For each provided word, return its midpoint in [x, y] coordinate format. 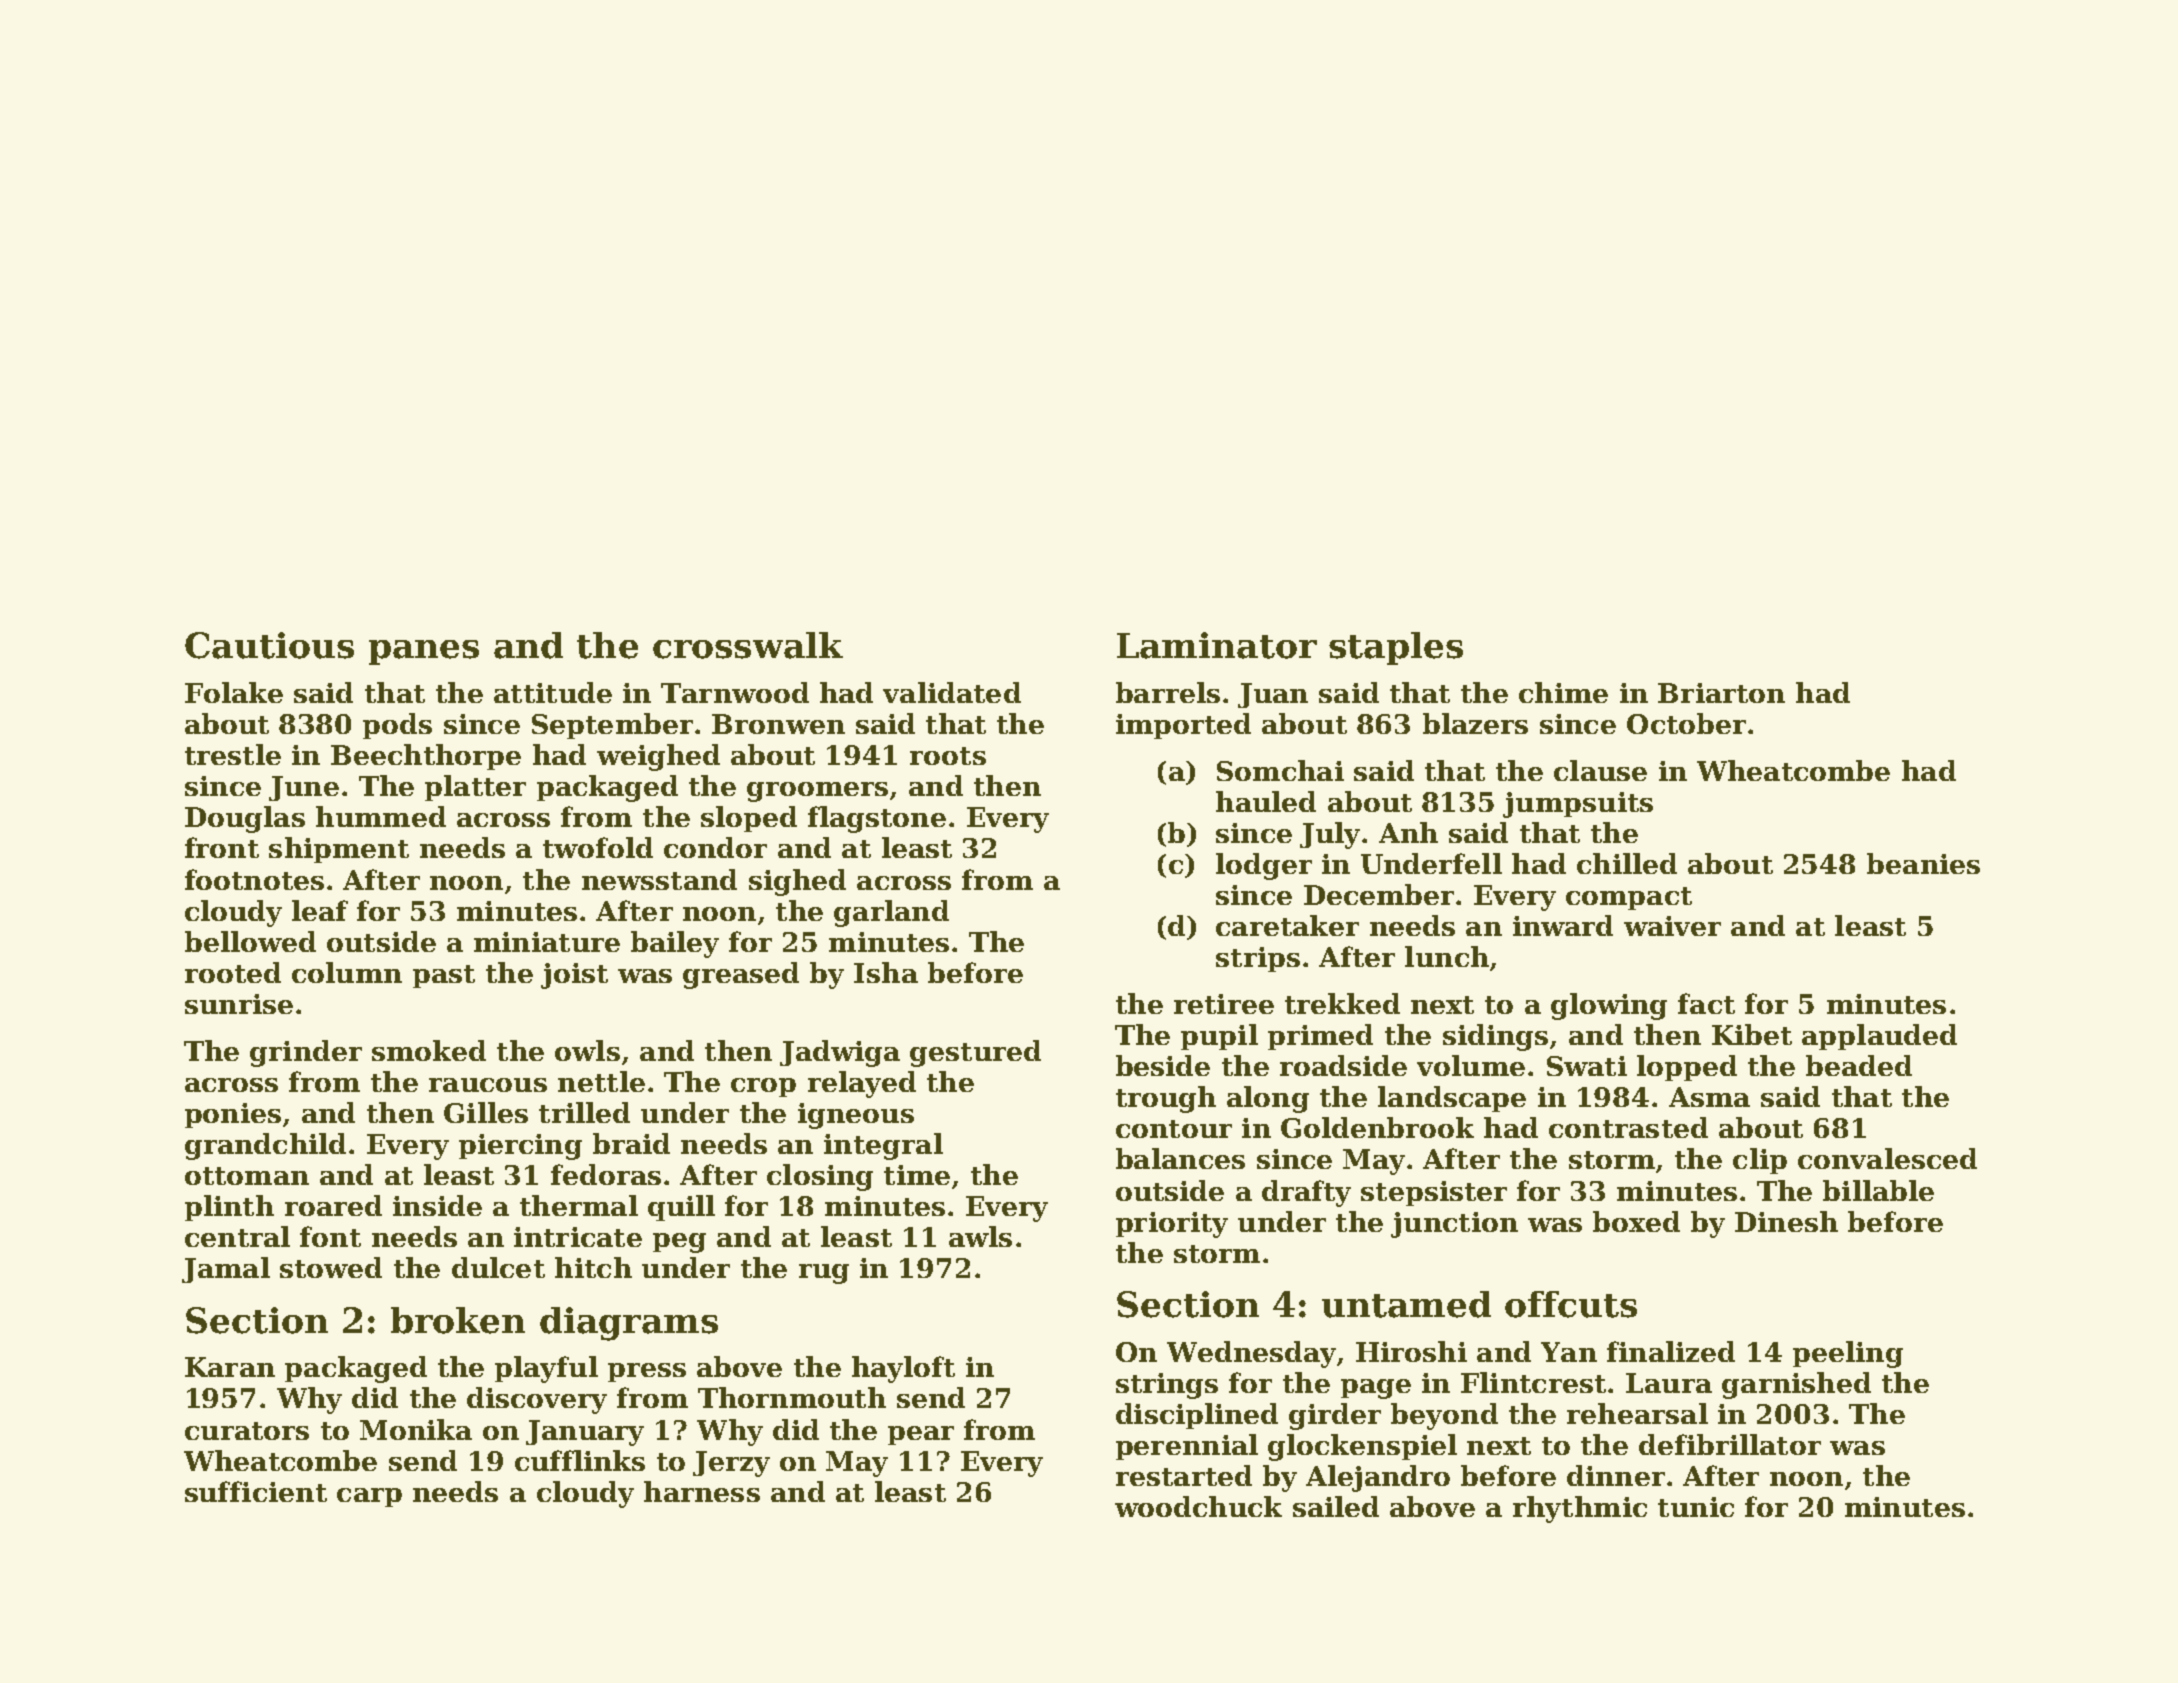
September [612, 726]
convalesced [1887, 1158]
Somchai [1280, 770]
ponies [233, 1115]
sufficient [256, 1491]
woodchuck [1198, 1506]
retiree [1224, 1004]
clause [1600, 770]
